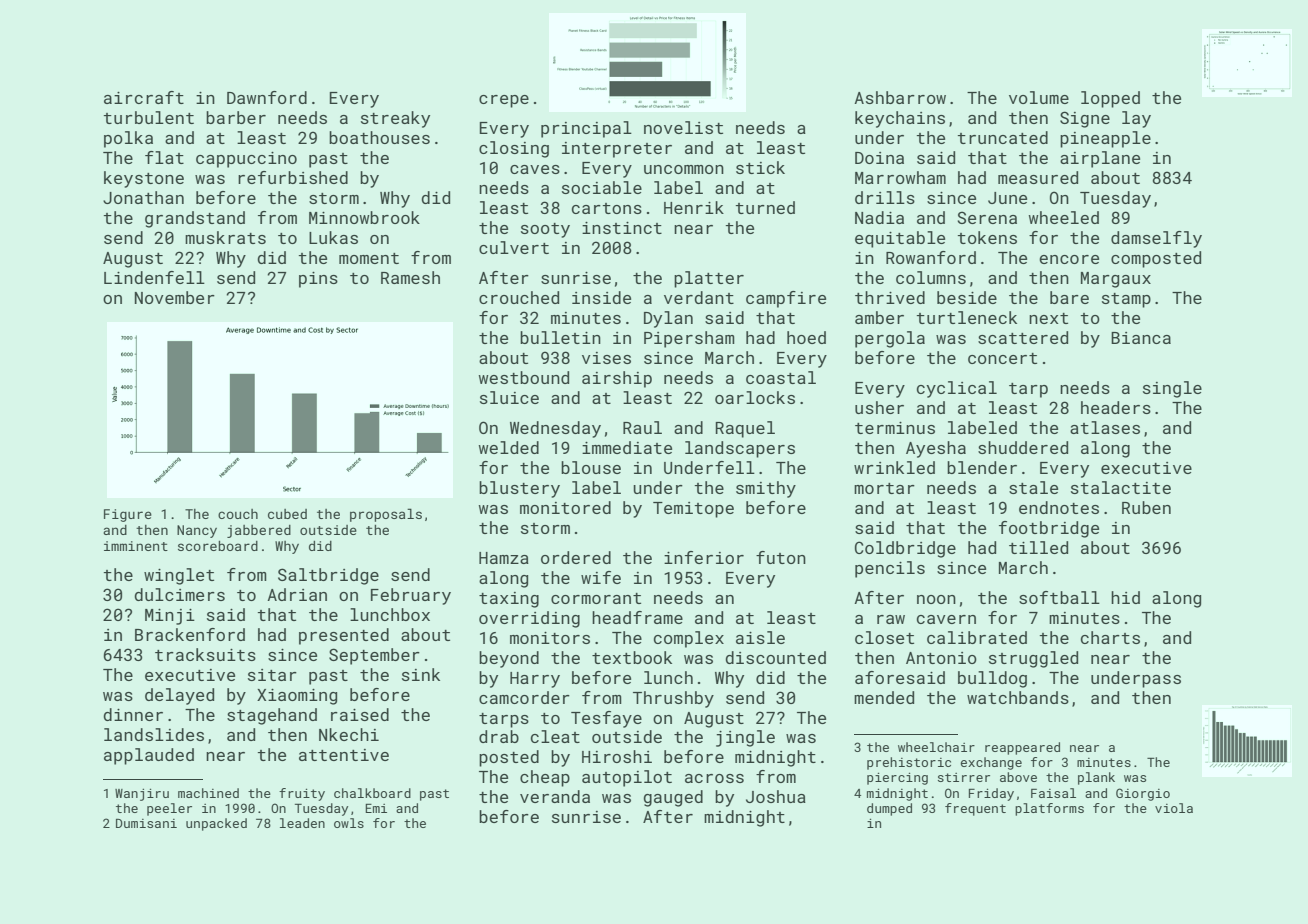 This page has width=1308, height=924. What do you see at coordinates (386, 515) in the page?
I see `proposals` at bounding box center [386, 515].
